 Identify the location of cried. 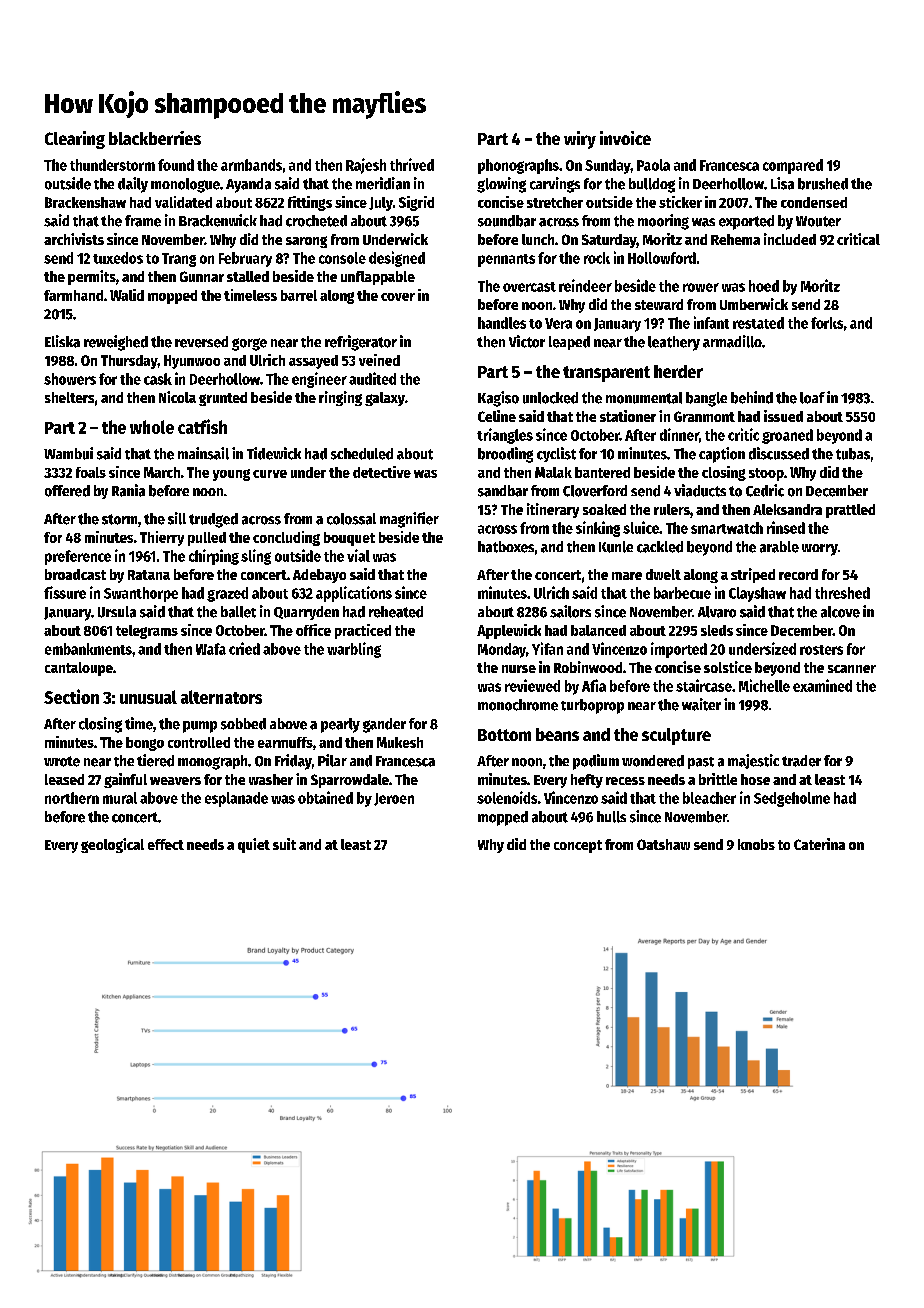
(244, 648).
